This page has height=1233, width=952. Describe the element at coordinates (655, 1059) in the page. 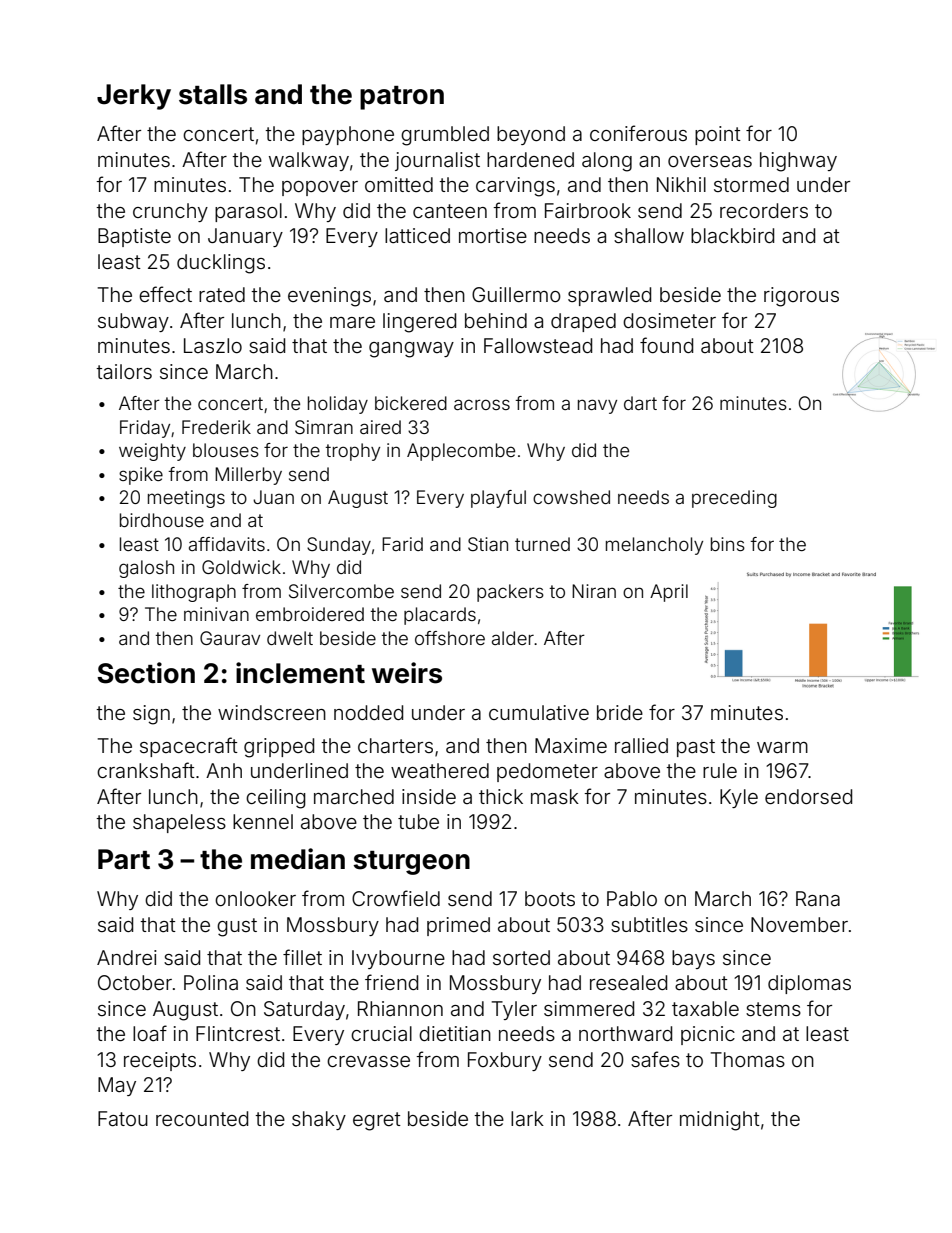

I see `safes` at that location.
